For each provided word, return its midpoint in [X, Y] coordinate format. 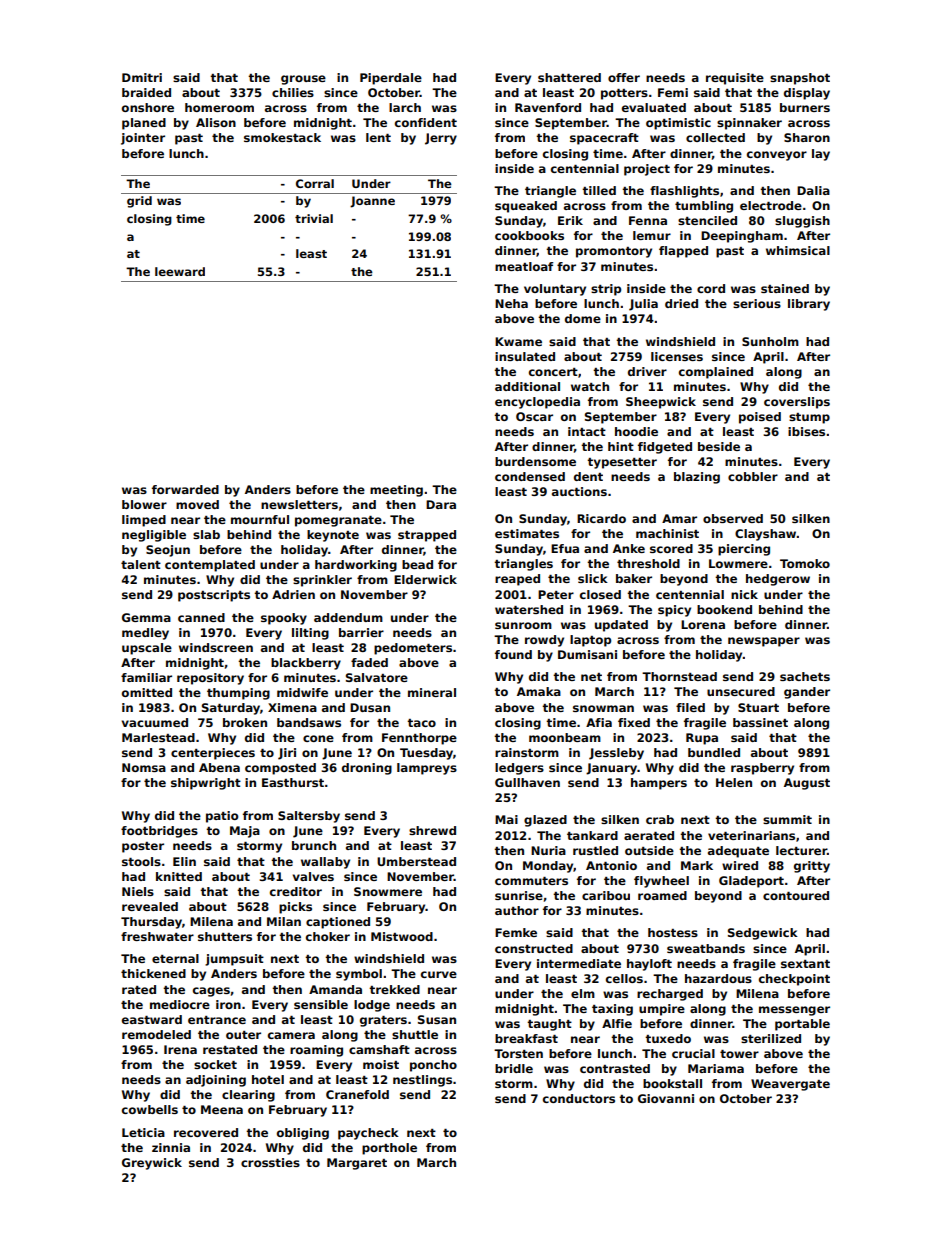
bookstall [672, 1083]
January [611, 769]
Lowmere [738, 563]
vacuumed [155, 722]
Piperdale [391, 79]
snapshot [800, 79]
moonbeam [565, 737]
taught [549, 1025]
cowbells [150, 1109]
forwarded [185, 489]
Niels [138, 891]
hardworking [356, 566]
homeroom [219, 107]
